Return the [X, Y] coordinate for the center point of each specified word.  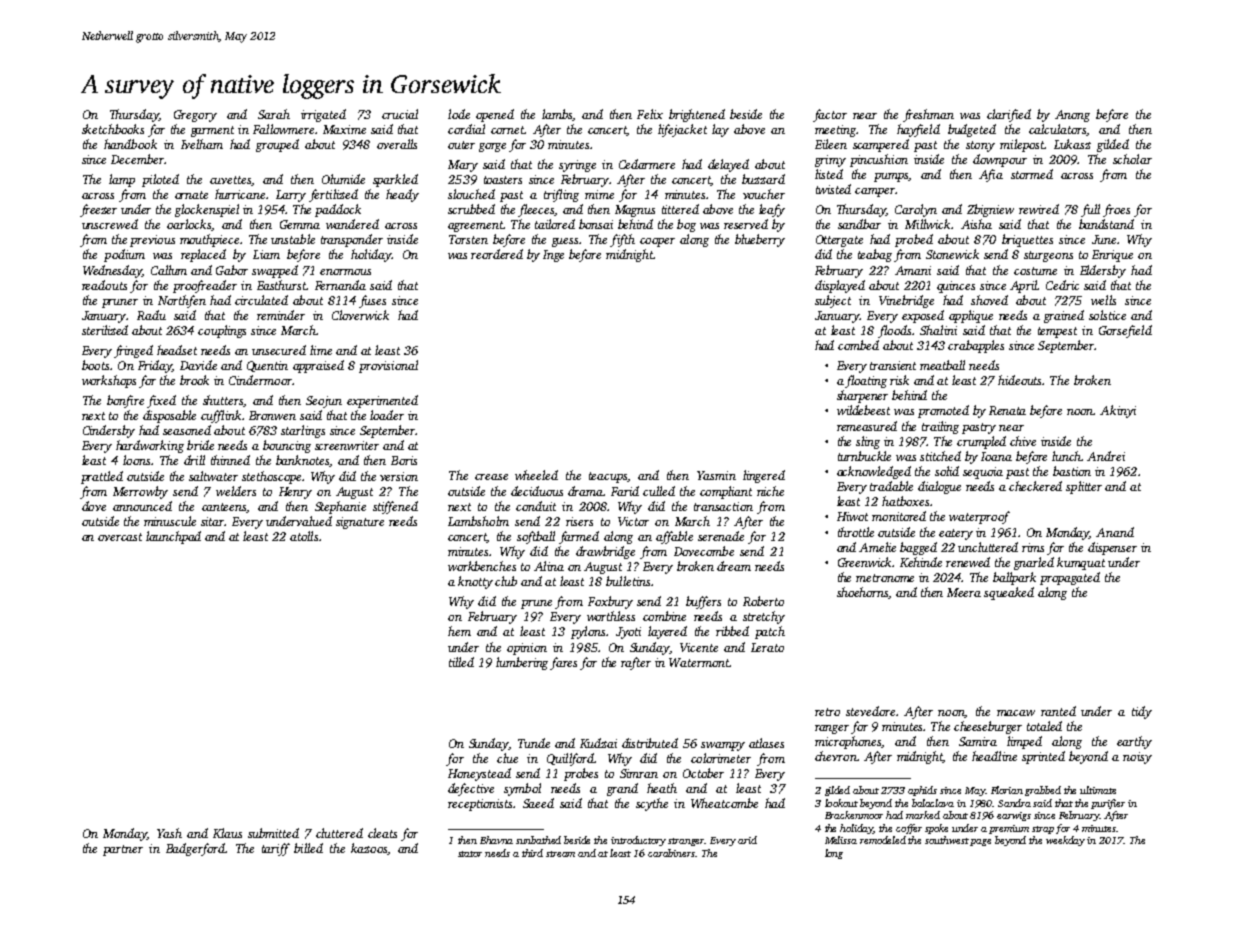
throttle [856, 532]
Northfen [182, 301]
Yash [169, 833]
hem [459, 631]
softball [536, 537]
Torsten [468, 239]
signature [360, 523]
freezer [98, 210]
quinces [956, 287]
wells [1103, 300]
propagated [1070, 578]
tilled [461, 662]
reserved [746, 224]
